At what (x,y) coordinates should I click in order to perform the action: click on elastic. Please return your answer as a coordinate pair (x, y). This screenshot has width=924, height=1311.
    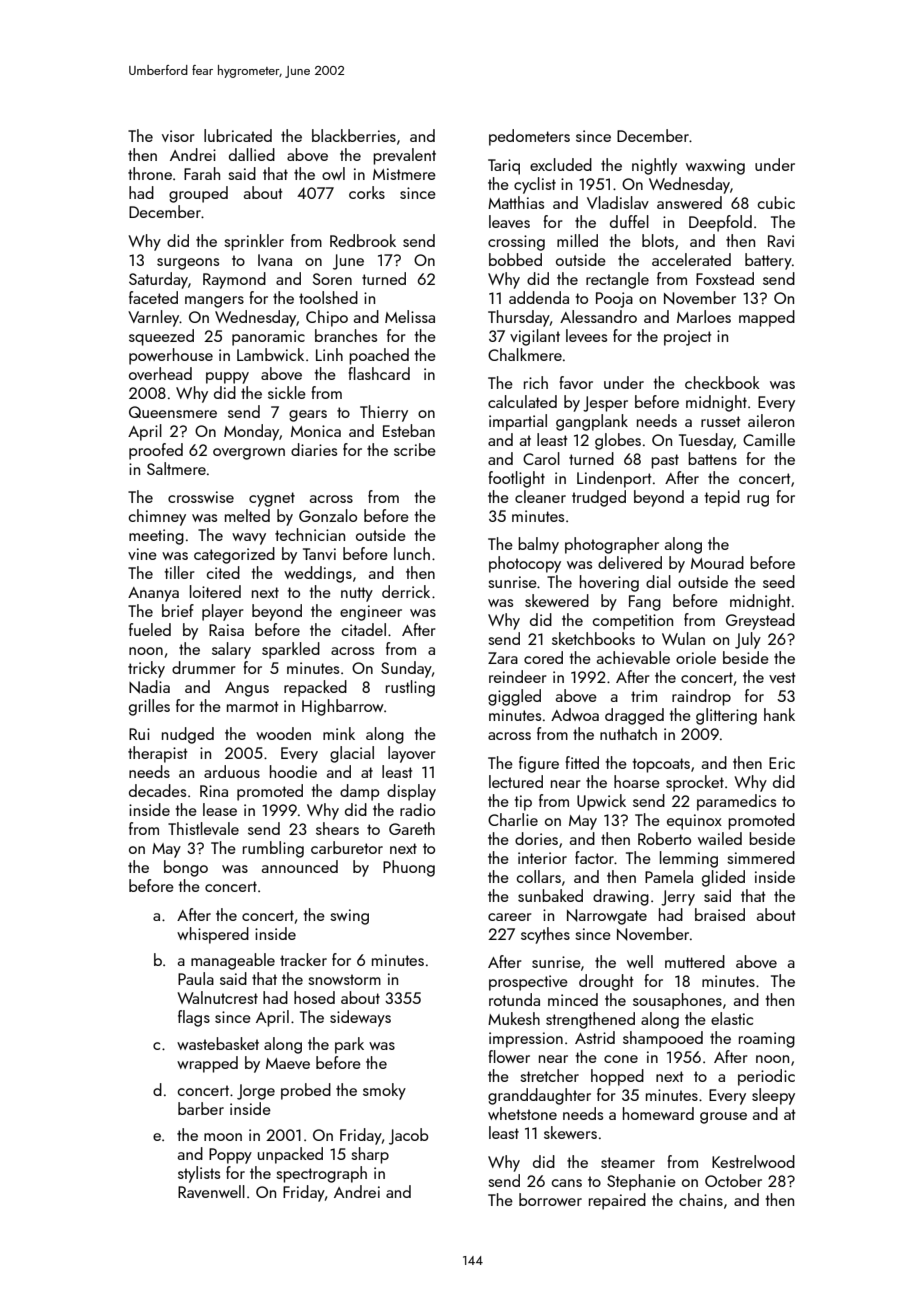
    Looking at the image, I should click on (732, 1018).
